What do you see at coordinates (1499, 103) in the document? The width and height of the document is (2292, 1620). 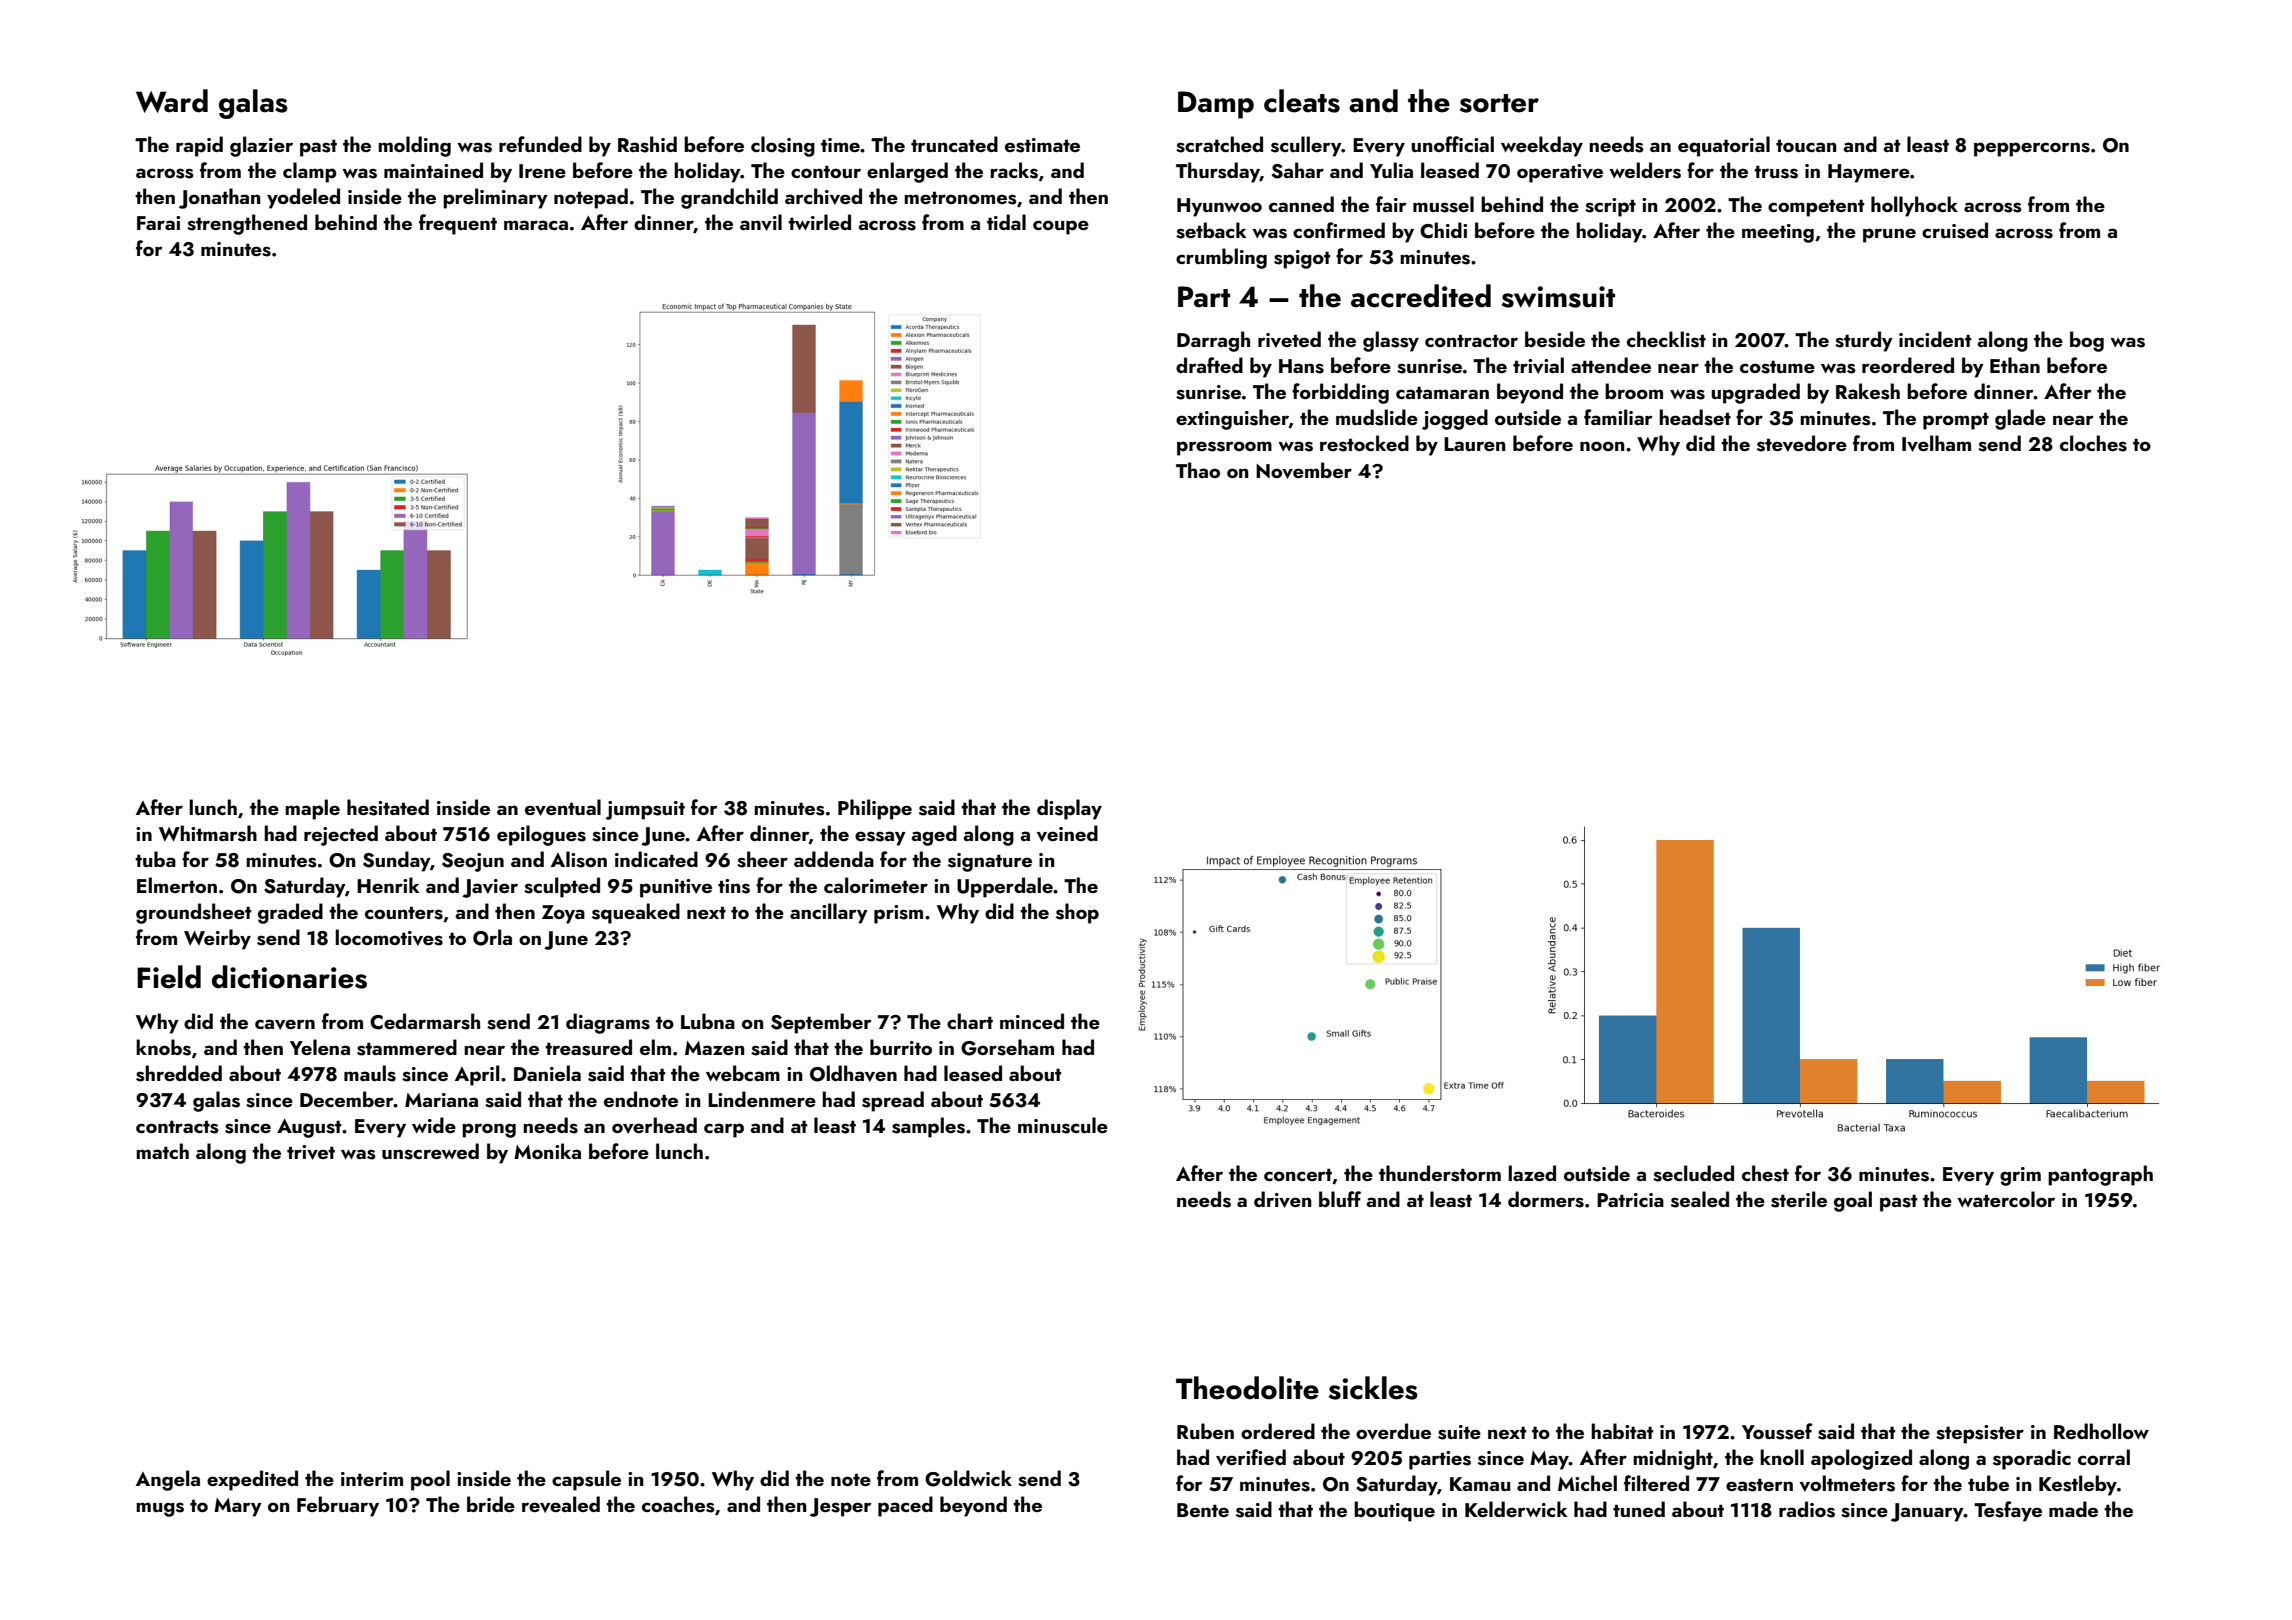 I see `sorter` at bounding box center [1499, 103].
